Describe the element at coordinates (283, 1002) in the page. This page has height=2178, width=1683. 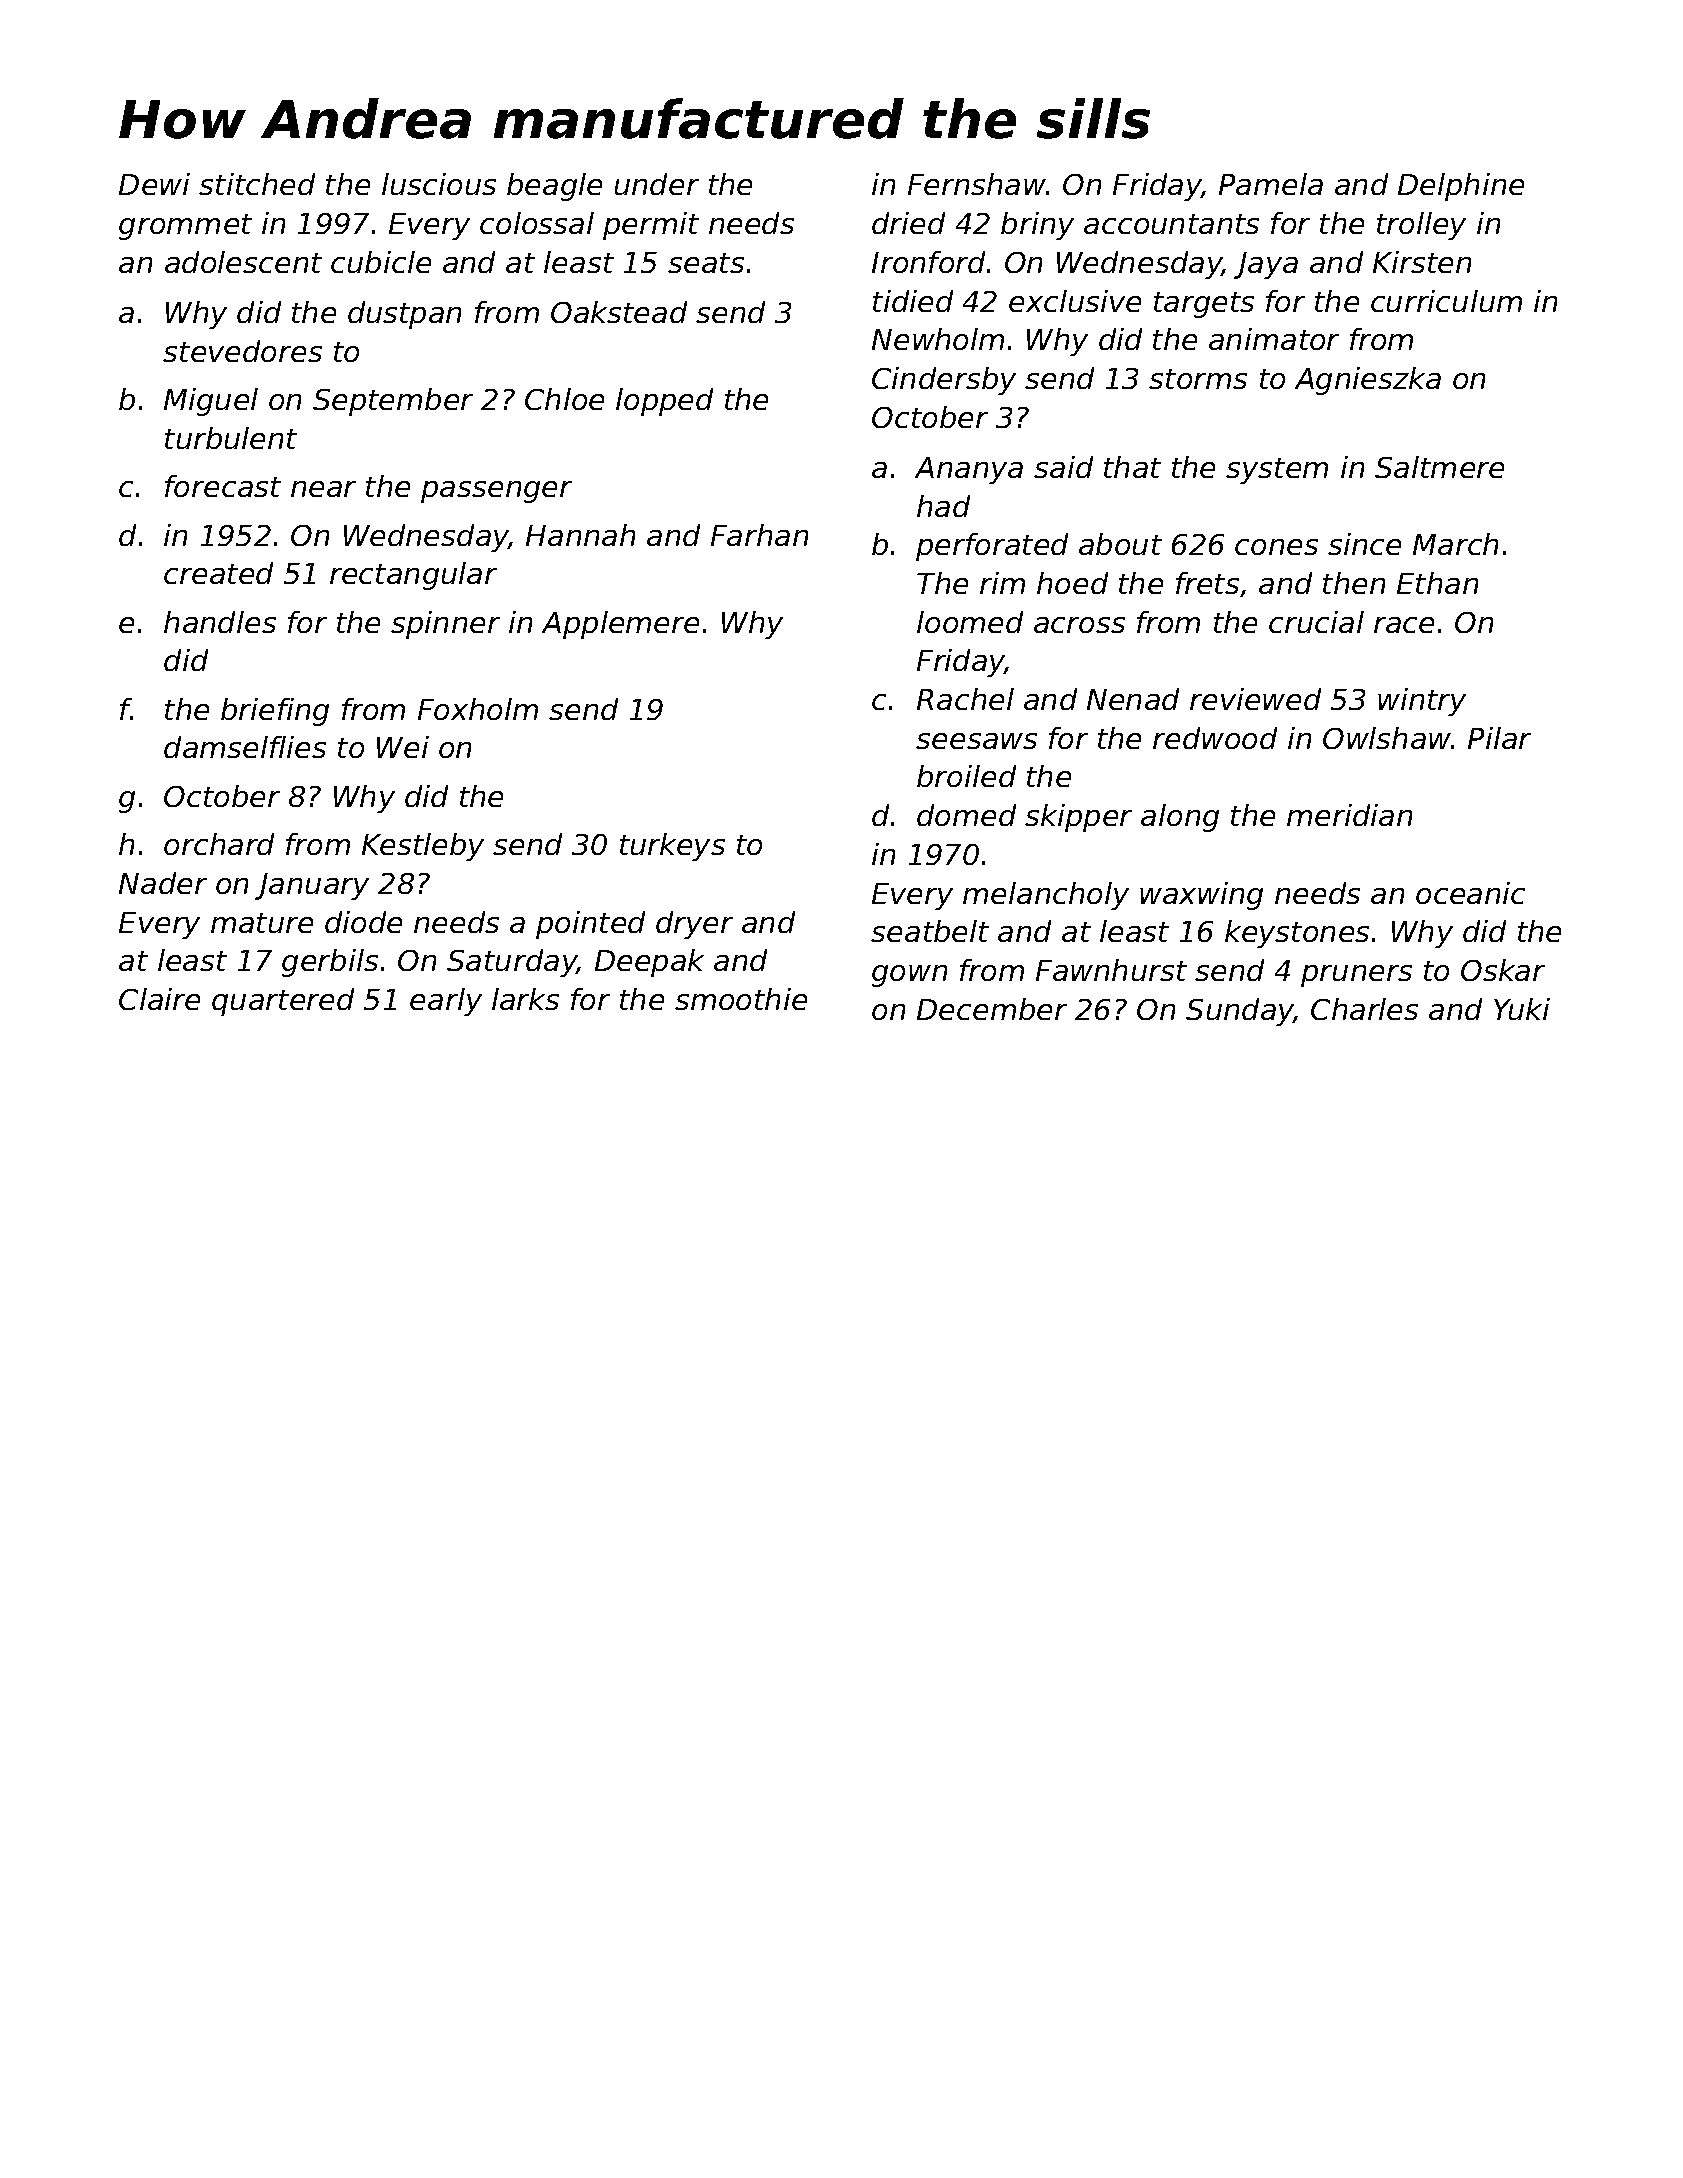
I see `quartered` at that location.
